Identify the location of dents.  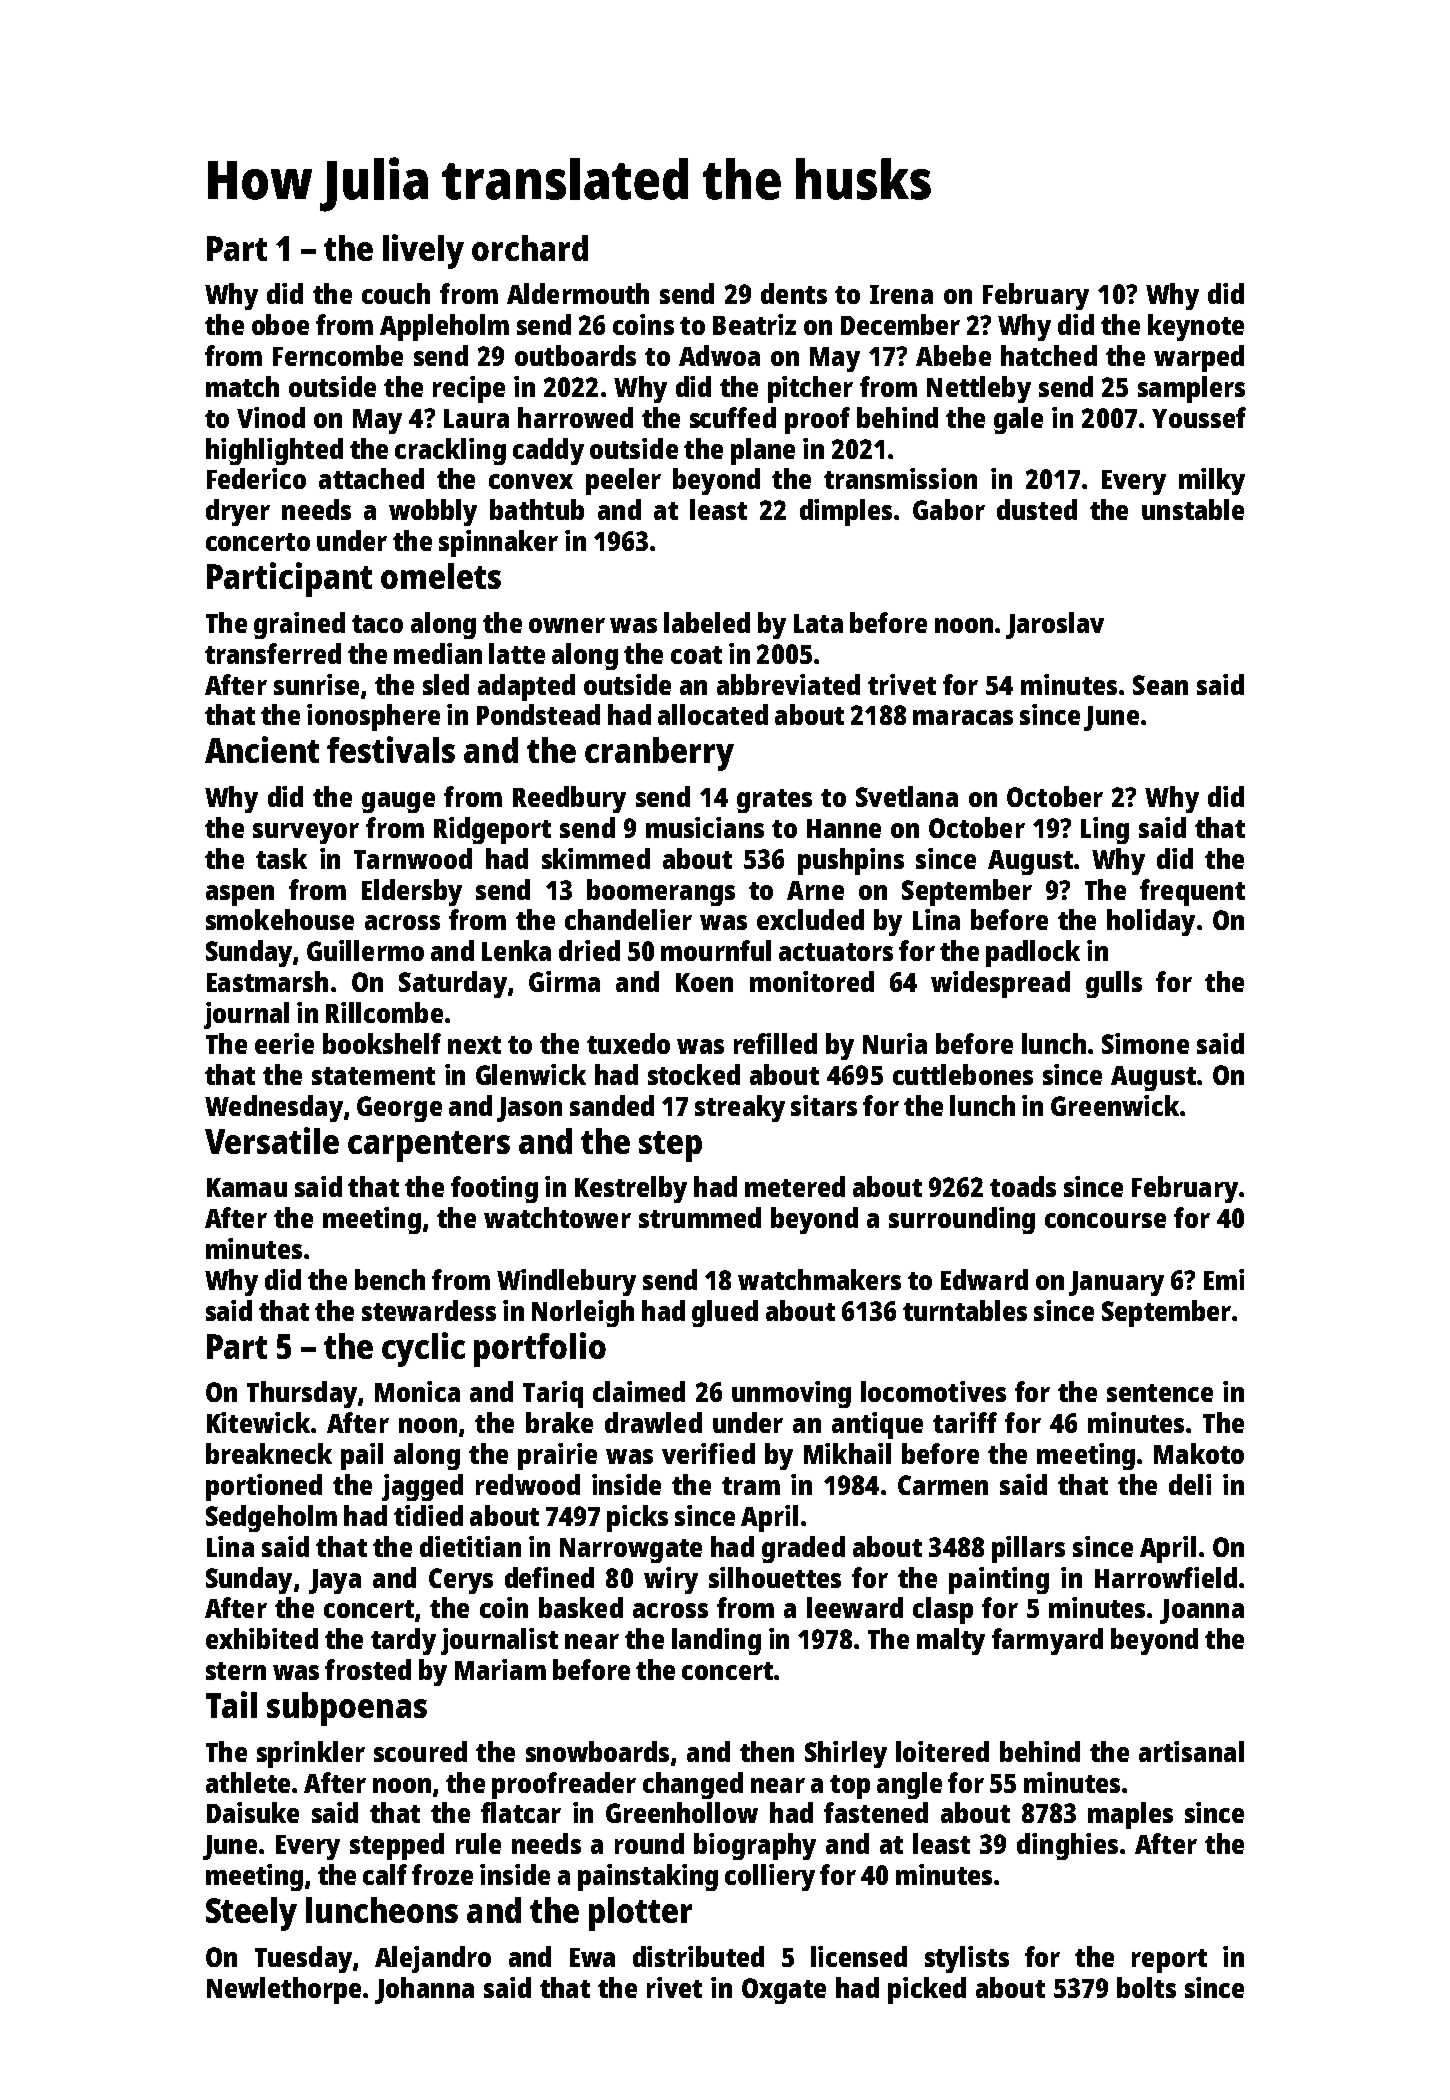
(794, 293).
